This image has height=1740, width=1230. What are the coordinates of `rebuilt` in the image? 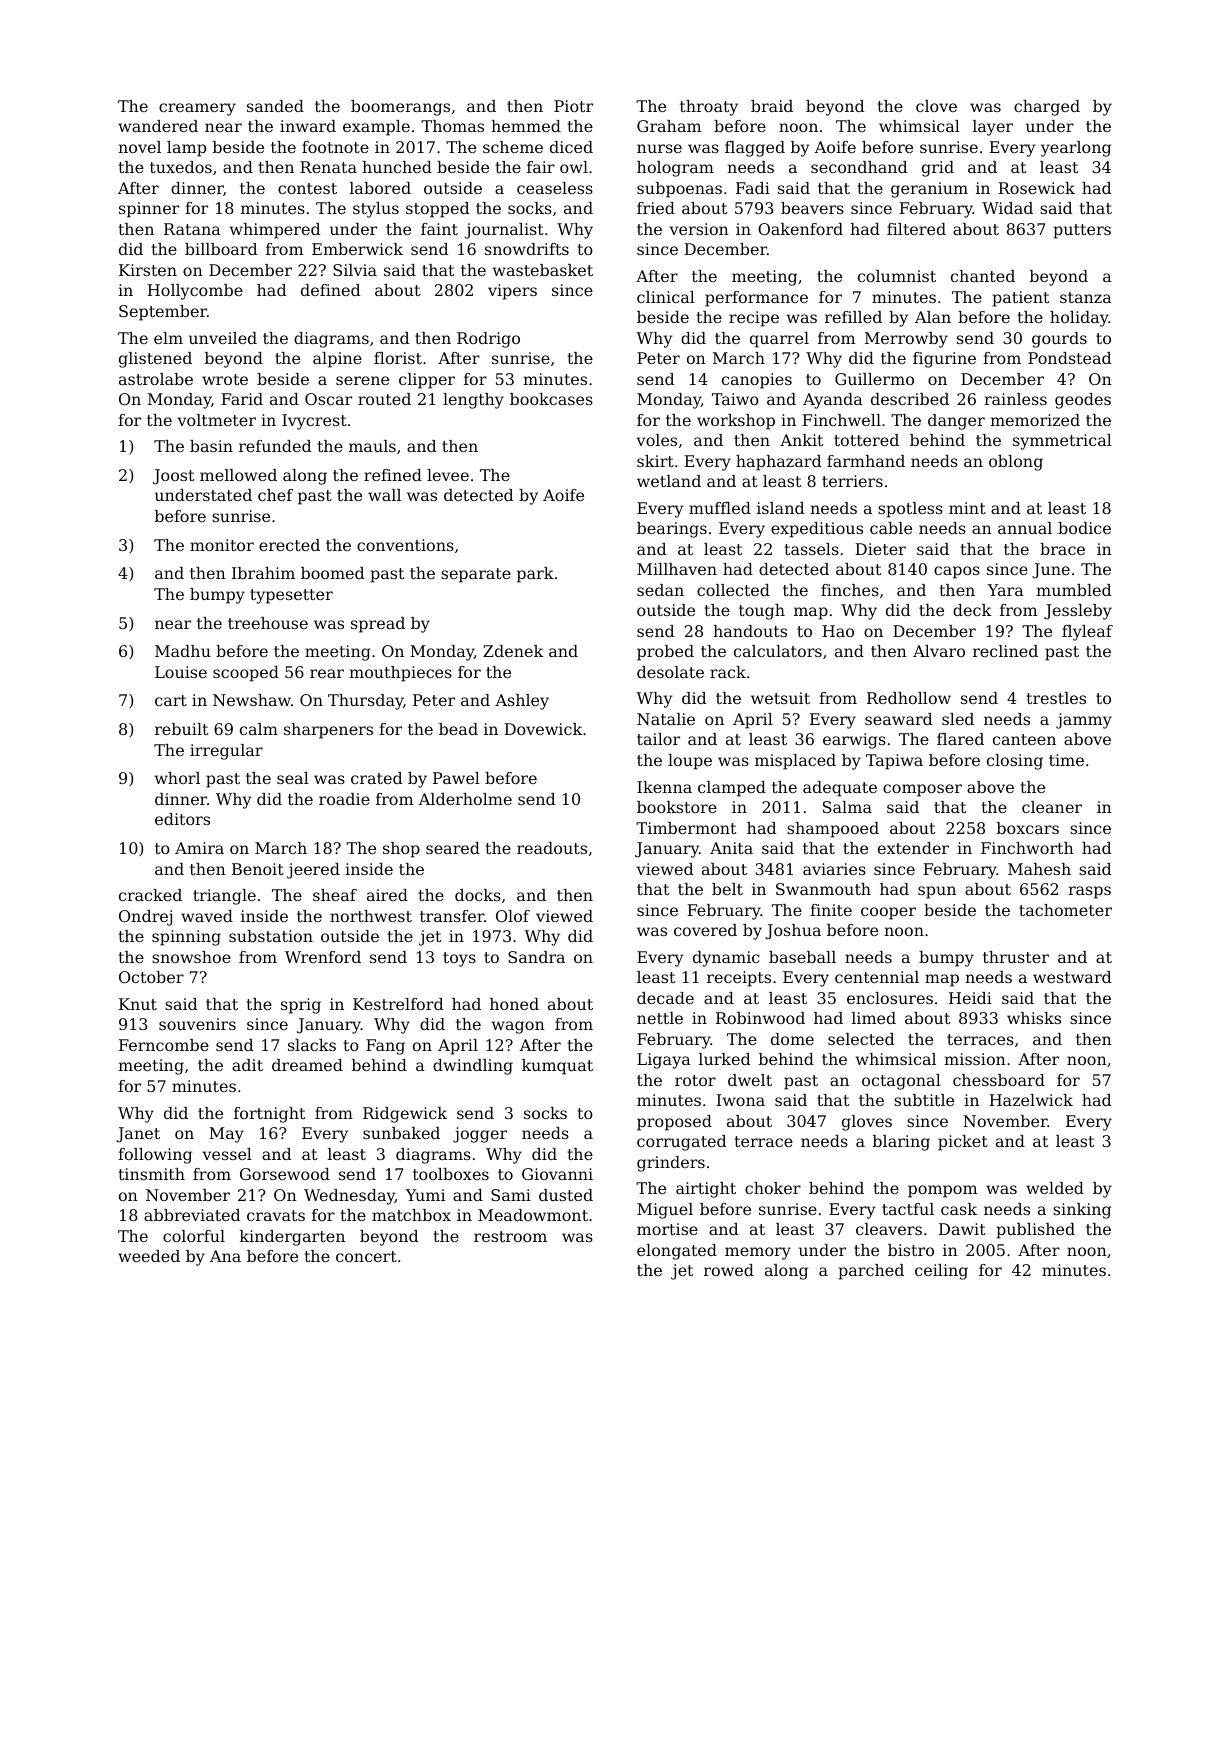 It's located at (181, 729).
